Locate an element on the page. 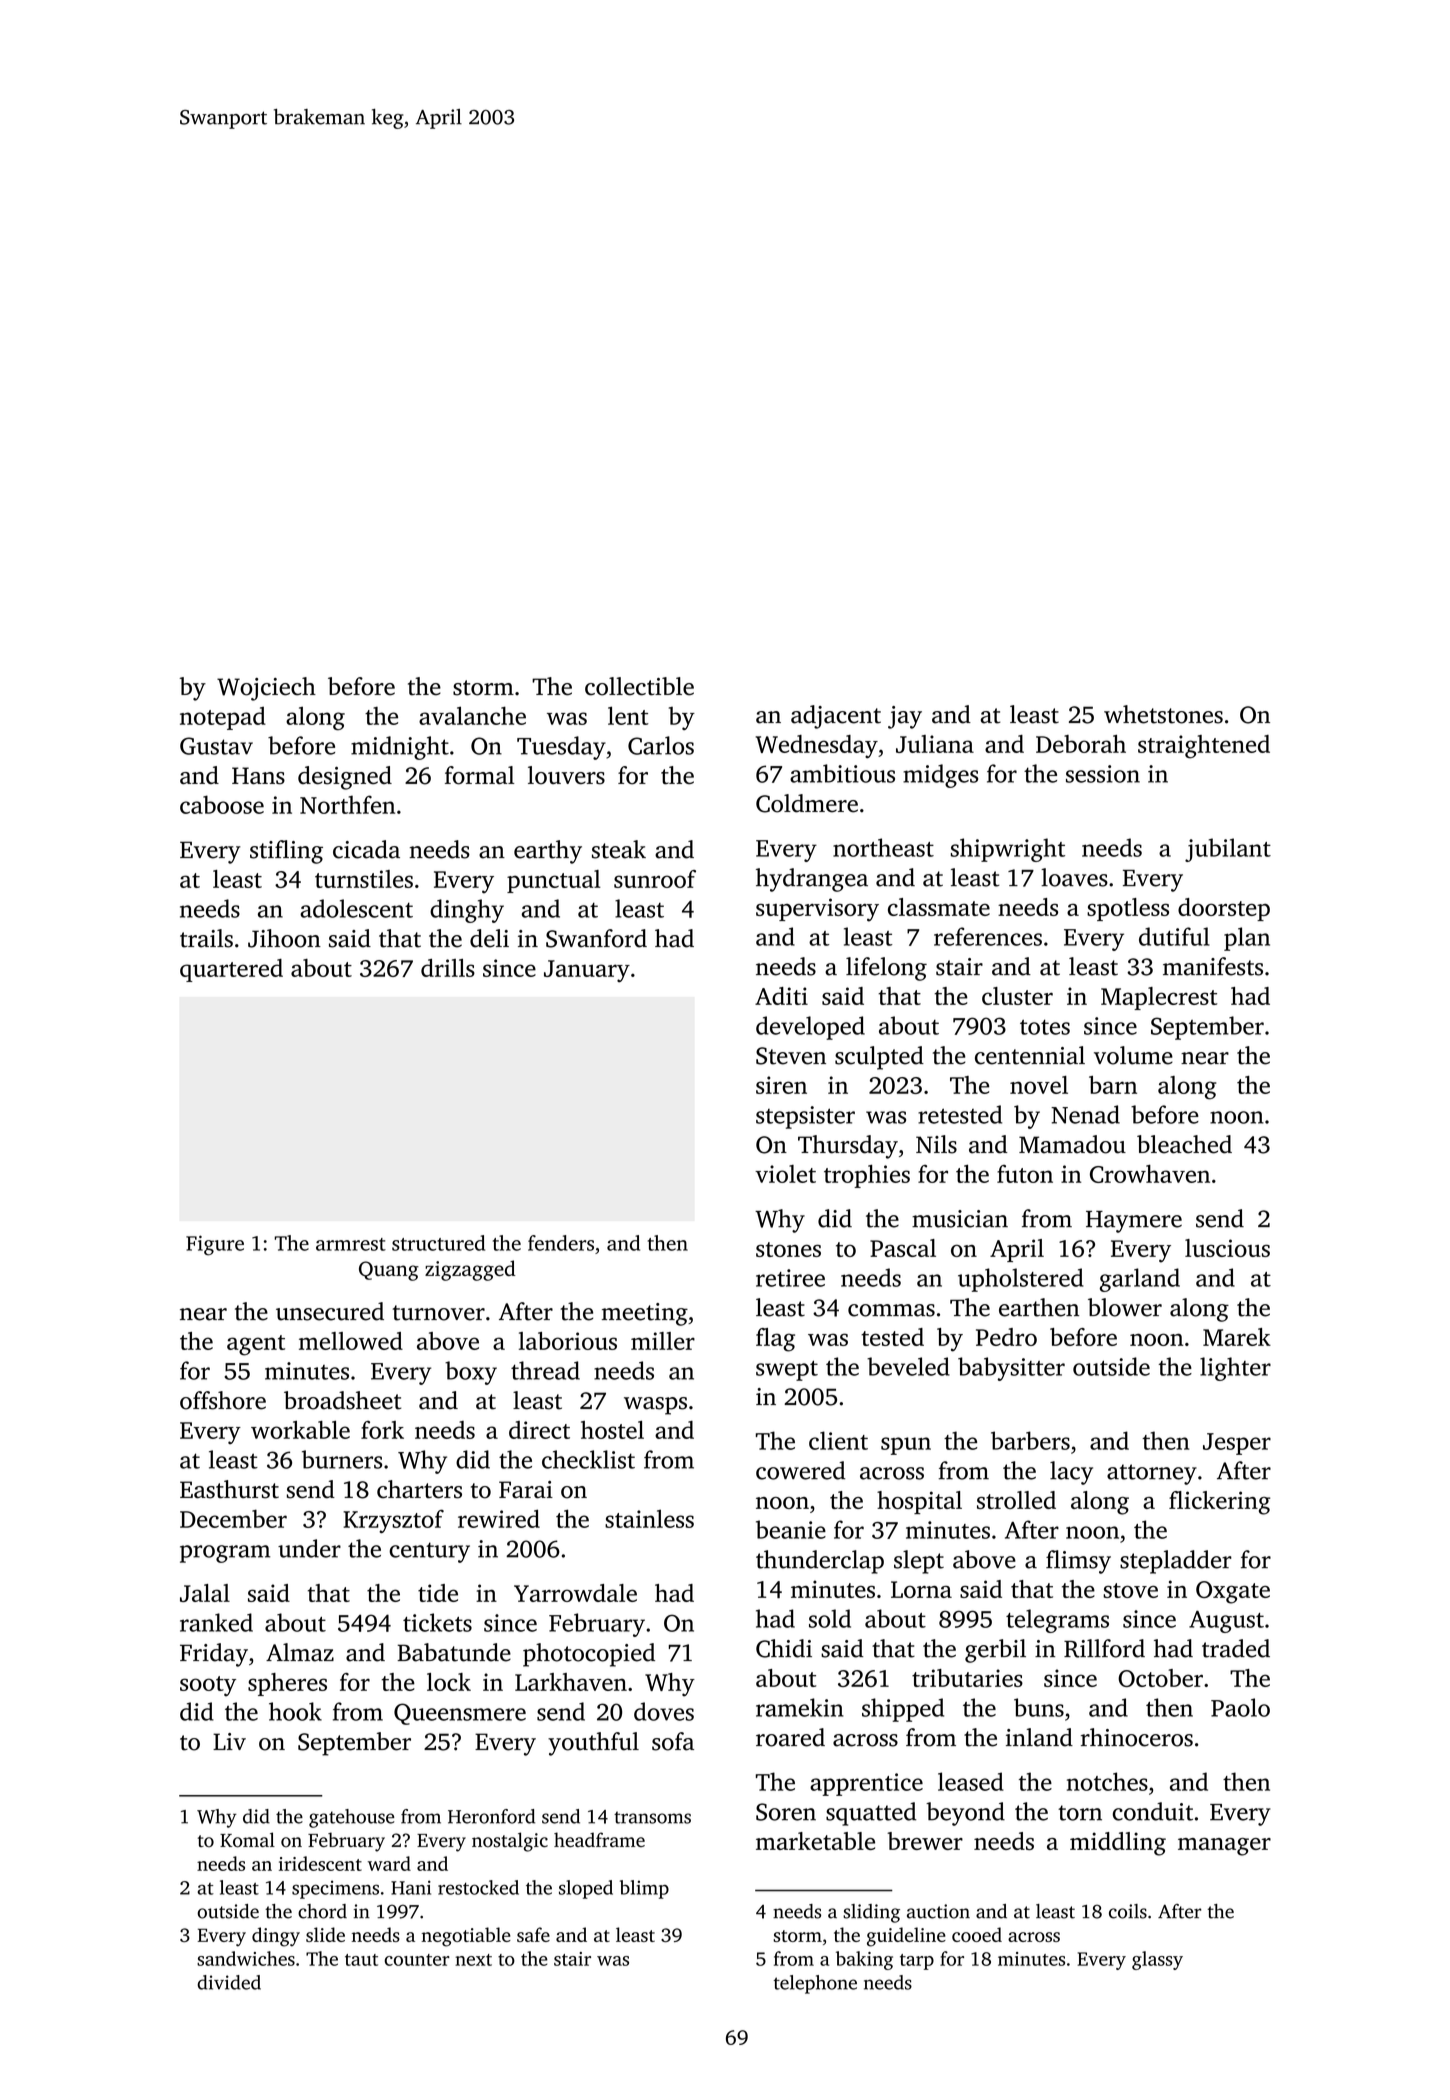 This image has width=1450, height=2100. divided is located at coordinates (229, 1982).
